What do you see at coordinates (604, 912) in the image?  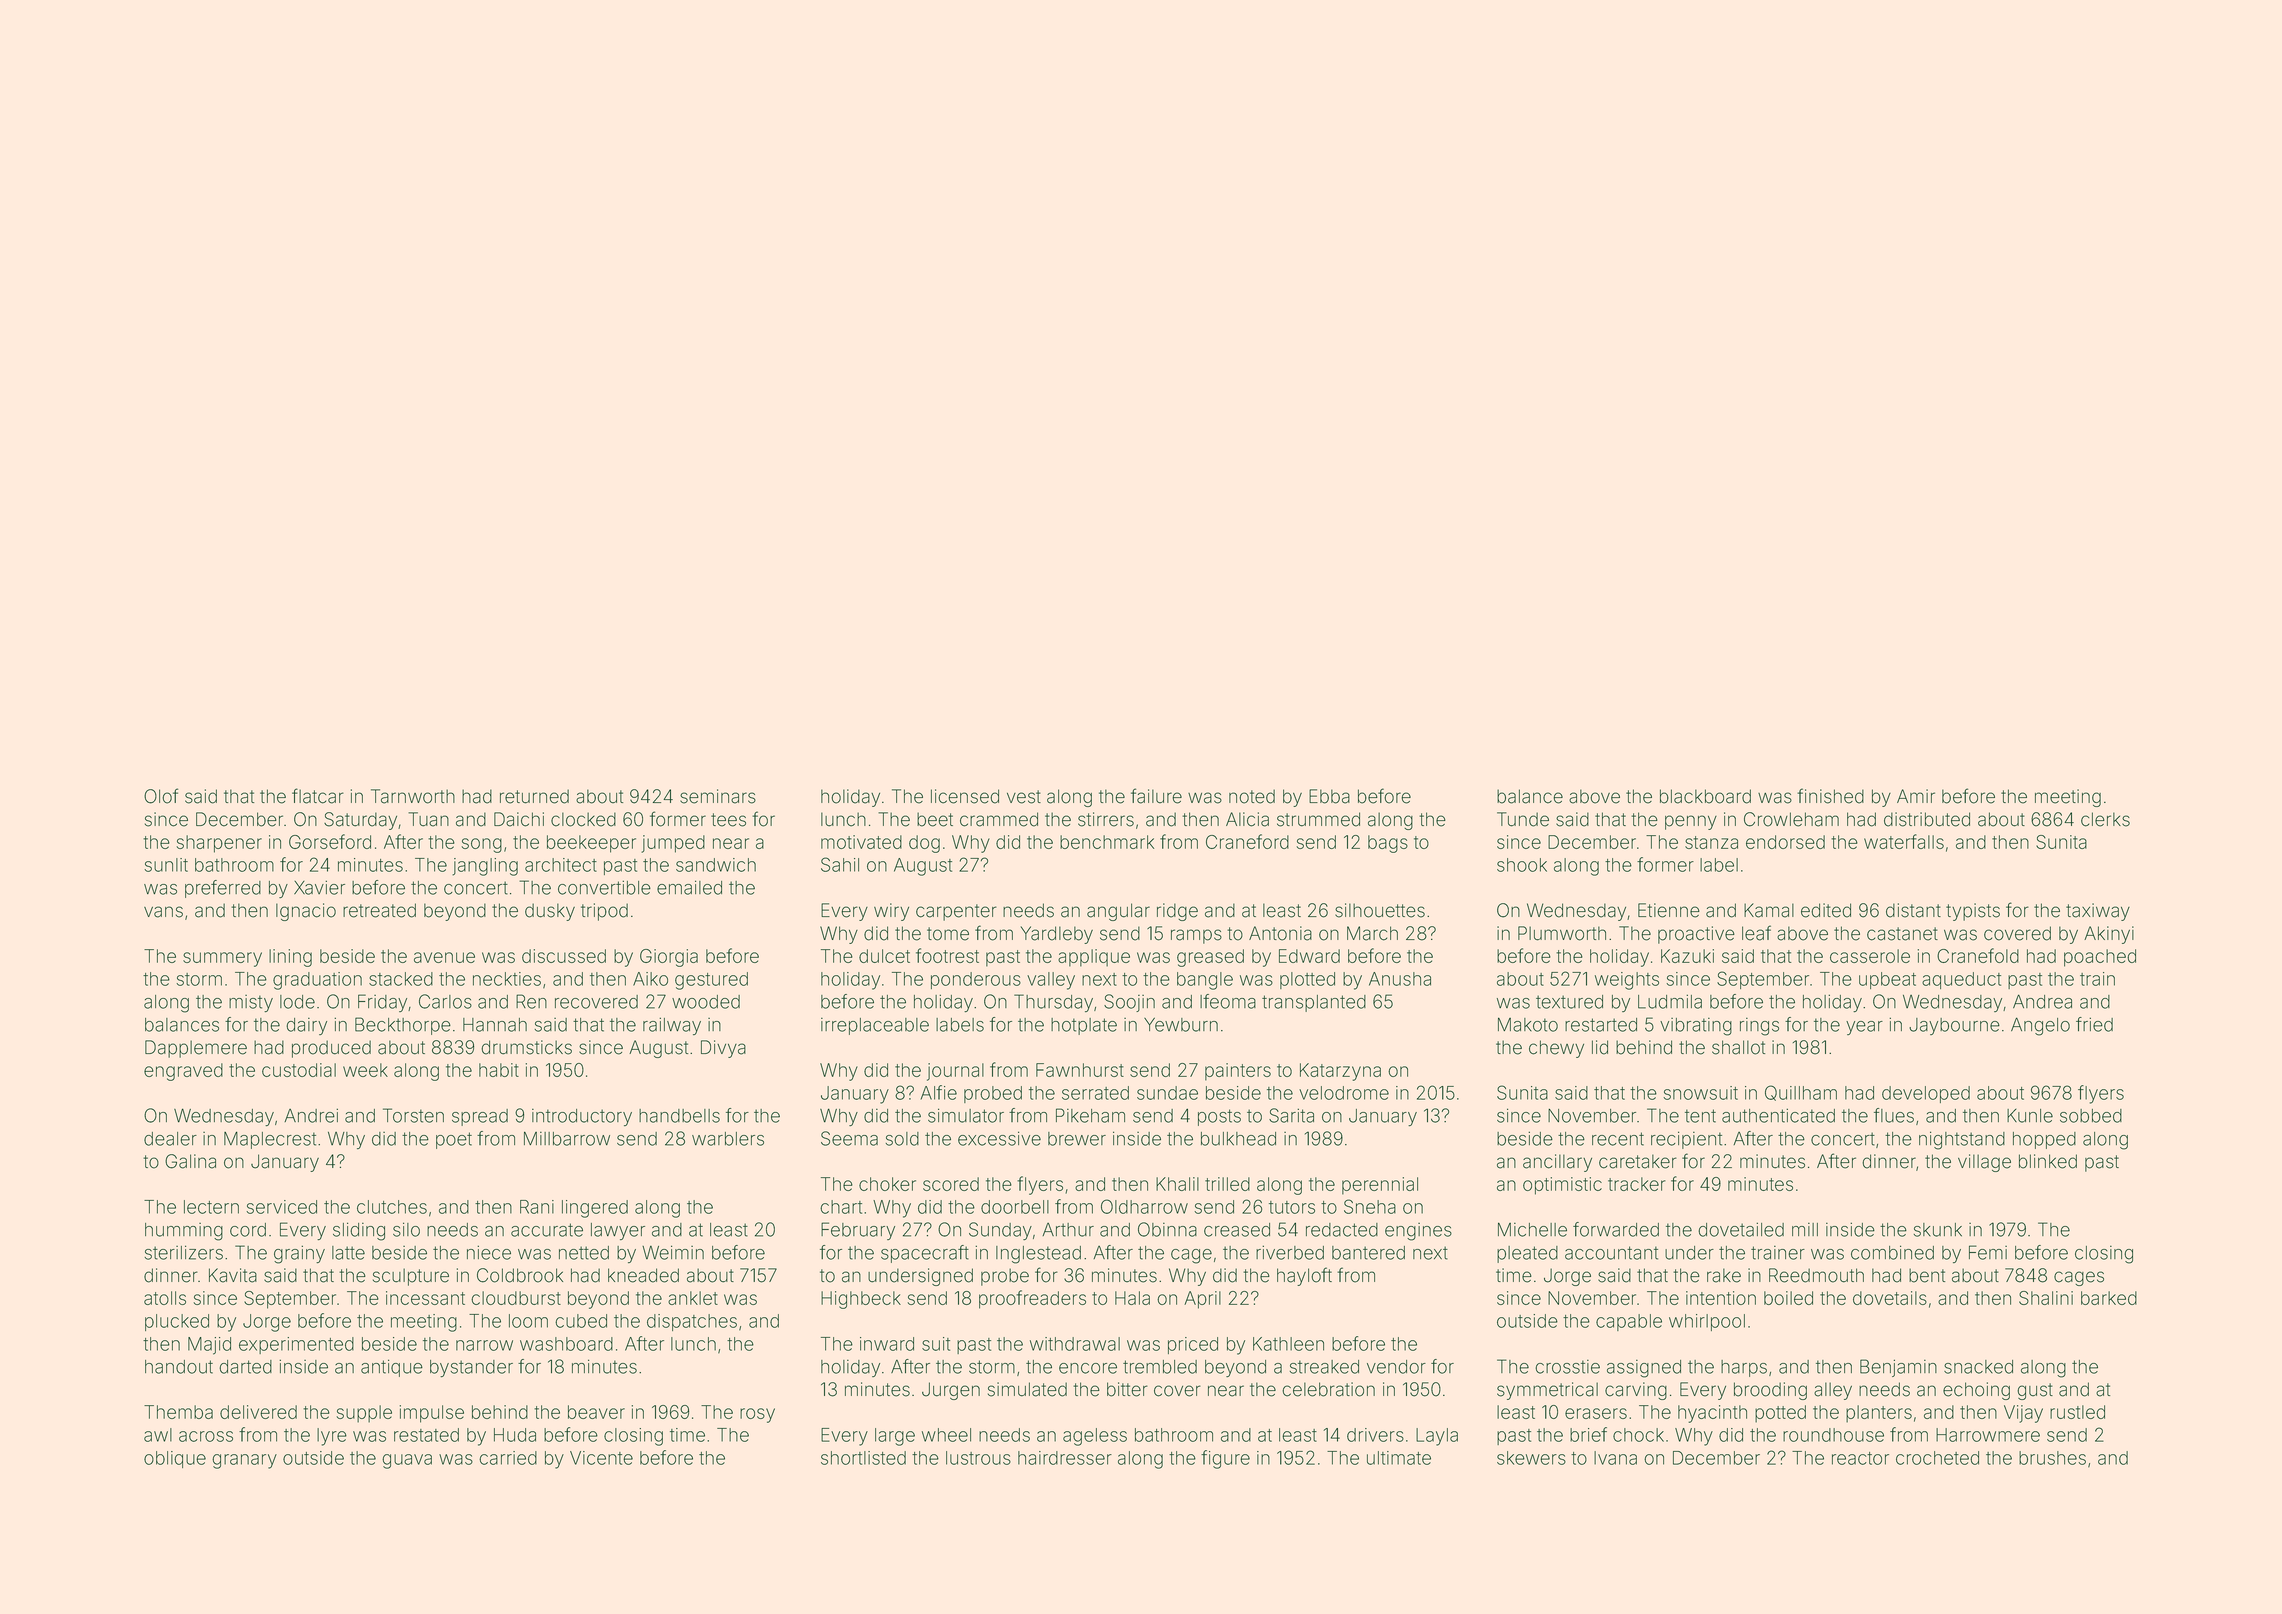 I see `tripod` at bounding box center [604, 912].
